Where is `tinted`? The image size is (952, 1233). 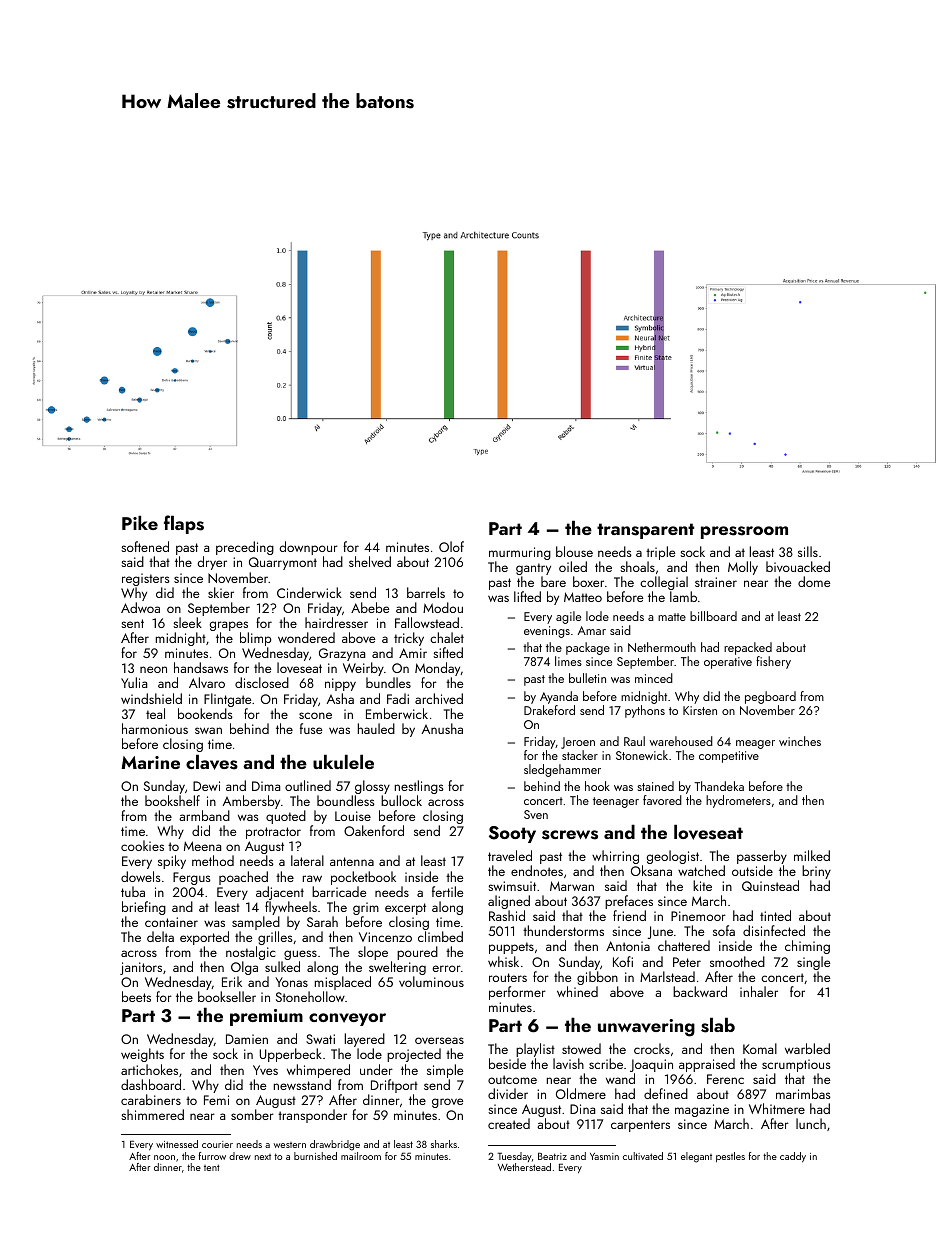
tinted is located at coordinates (775, 915).
